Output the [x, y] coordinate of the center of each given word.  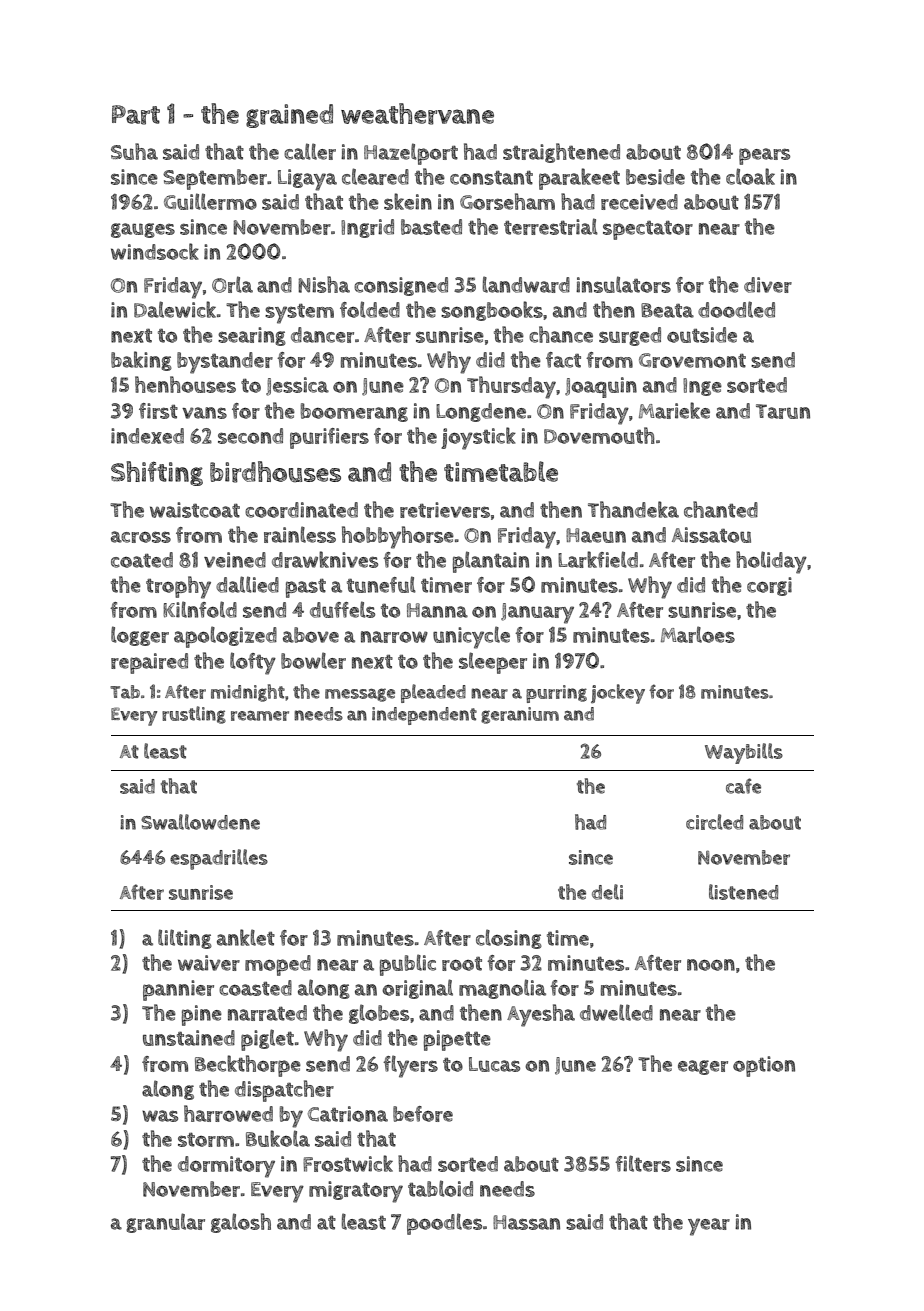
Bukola [278, 1138]
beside [655, 177]
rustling [194, 715]
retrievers [445, 510]
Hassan [526, 1222]
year [709, 1227]
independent [424, 716]
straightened [561, 153]
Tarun [783, 411]
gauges [143, 230]
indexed [147, 436]
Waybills [744, 753]
